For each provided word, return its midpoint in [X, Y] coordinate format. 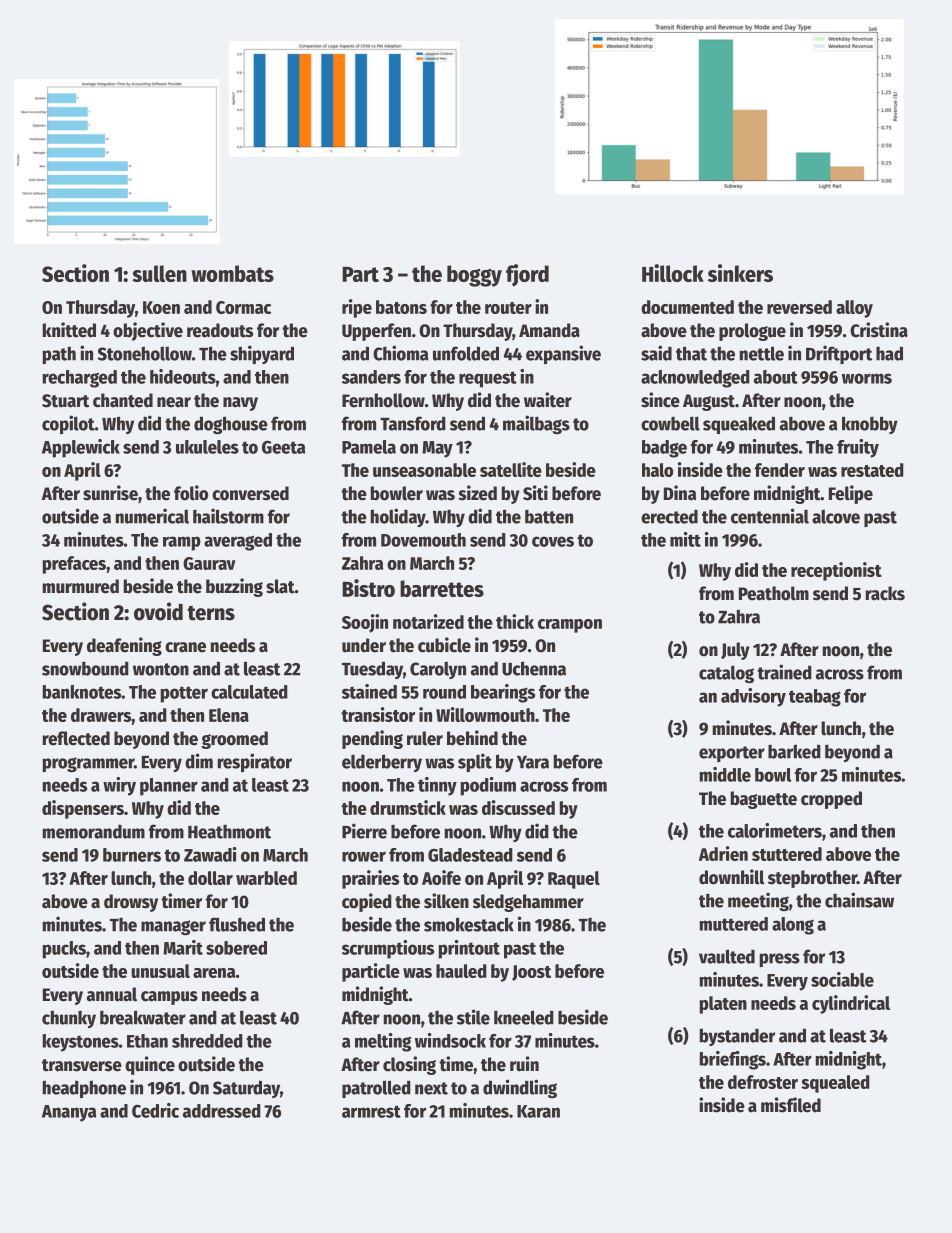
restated [872, 470]
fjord [527, 275]
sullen [159, 273]
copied [367, 902]
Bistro [368, 588]
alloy [854, 309]
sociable [842, 979]
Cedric [155, 1110]
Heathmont [229, 831]
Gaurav [209, 563]
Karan [538, 1111]
